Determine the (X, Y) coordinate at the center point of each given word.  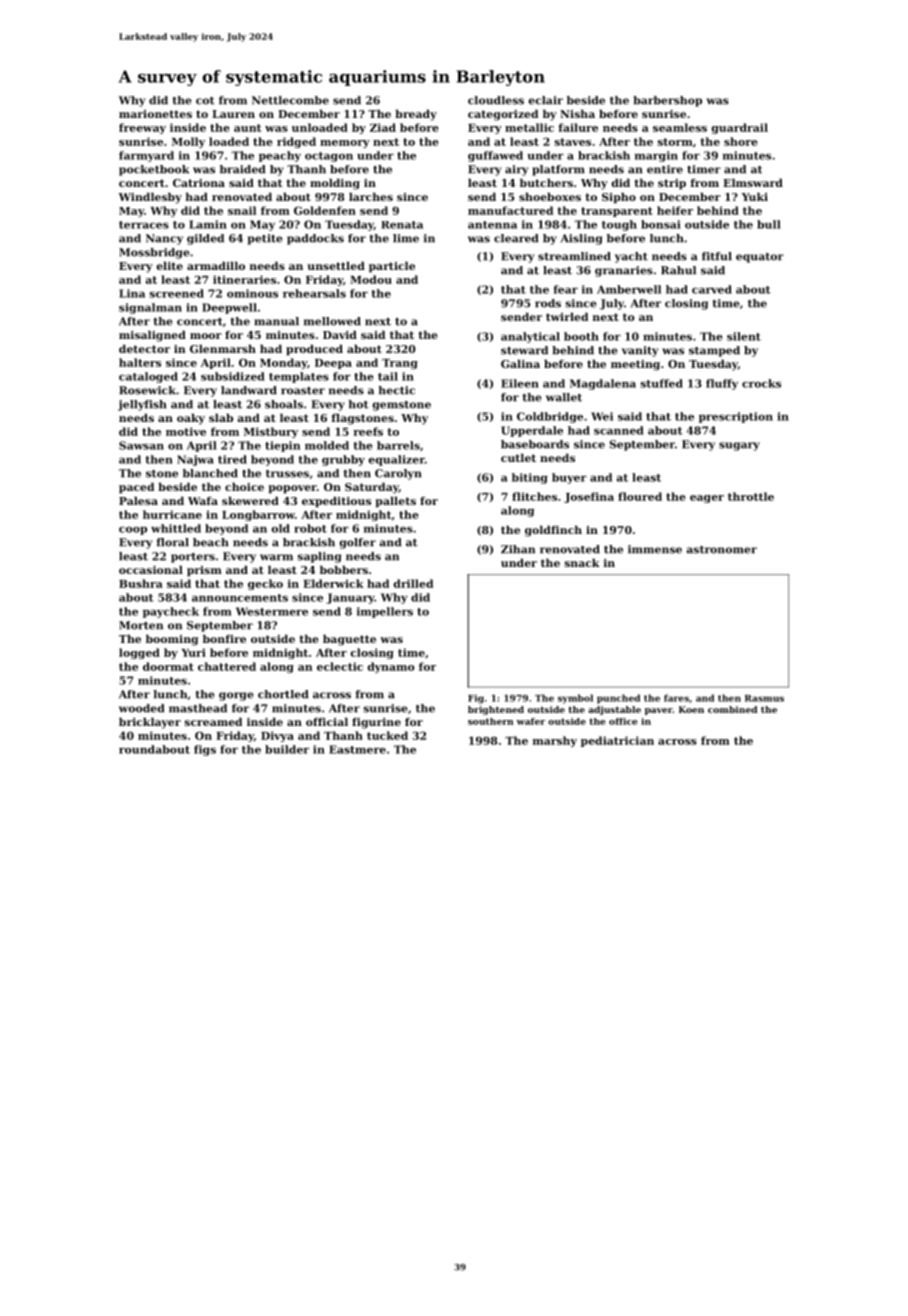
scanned (619, 430)
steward (524, 350)
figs (205, 750)
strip (672, 184)
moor (206, 336)
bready (416, 115)
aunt (248, 128)
